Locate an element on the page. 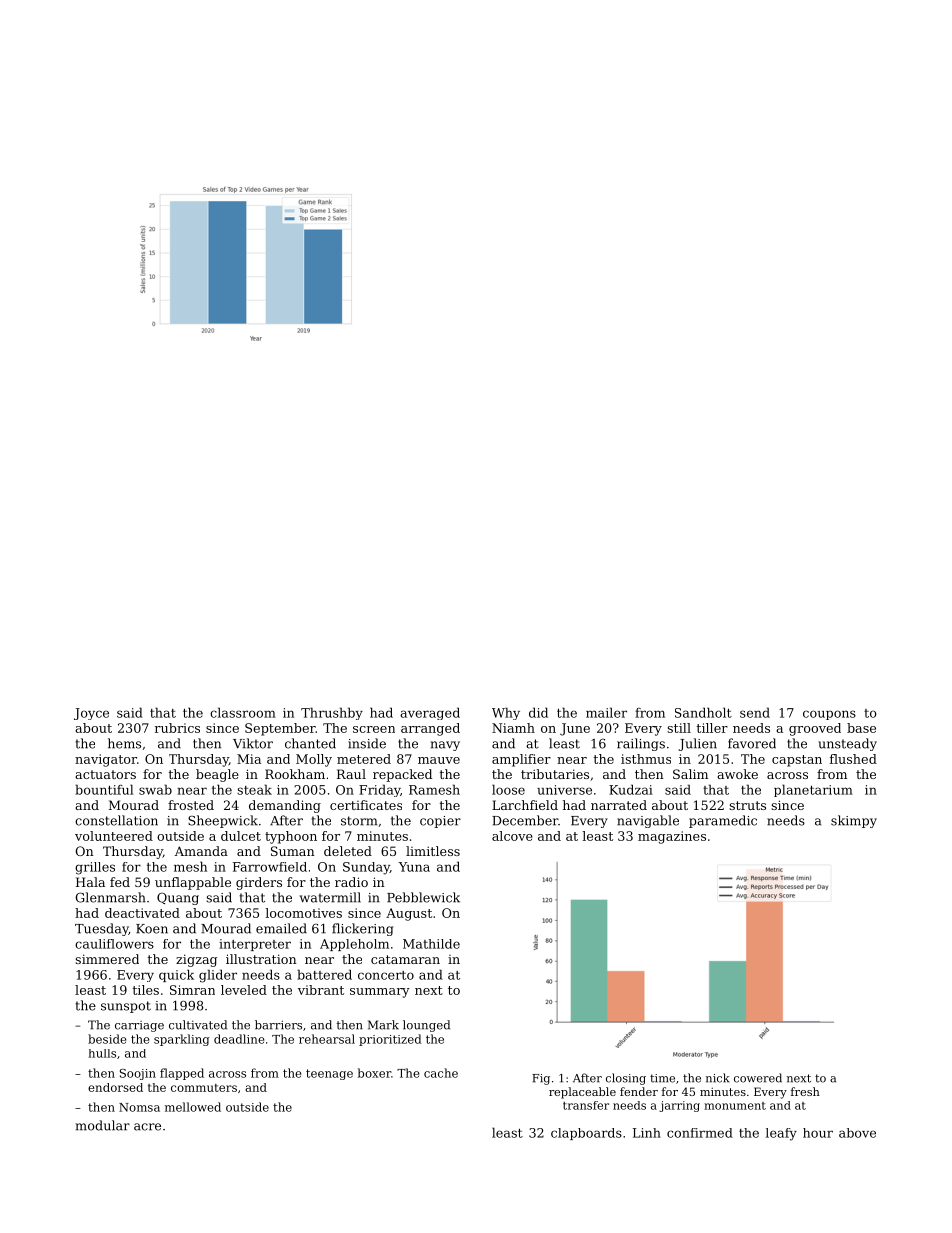 The width and height of the page is (952, 1233). Pebblewick is located at coordinates (423, 897).
